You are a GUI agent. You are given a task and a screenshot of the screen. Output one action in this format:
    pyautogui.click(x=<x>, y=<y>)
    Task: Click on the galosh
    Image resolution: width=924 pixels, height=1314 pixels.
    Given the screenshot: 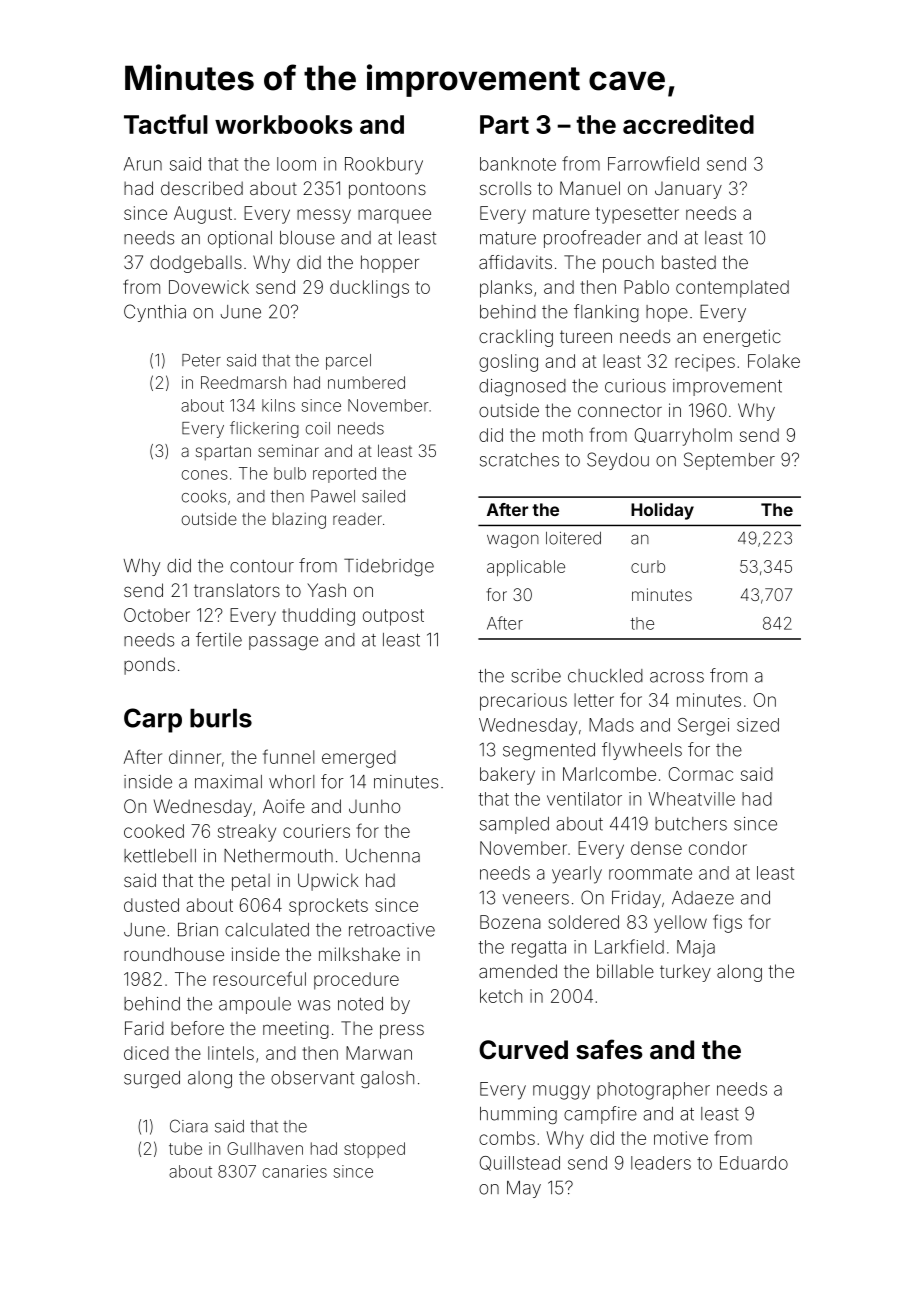 What is the action you would take?
    pyautogui.click(x=387, y=1079)
